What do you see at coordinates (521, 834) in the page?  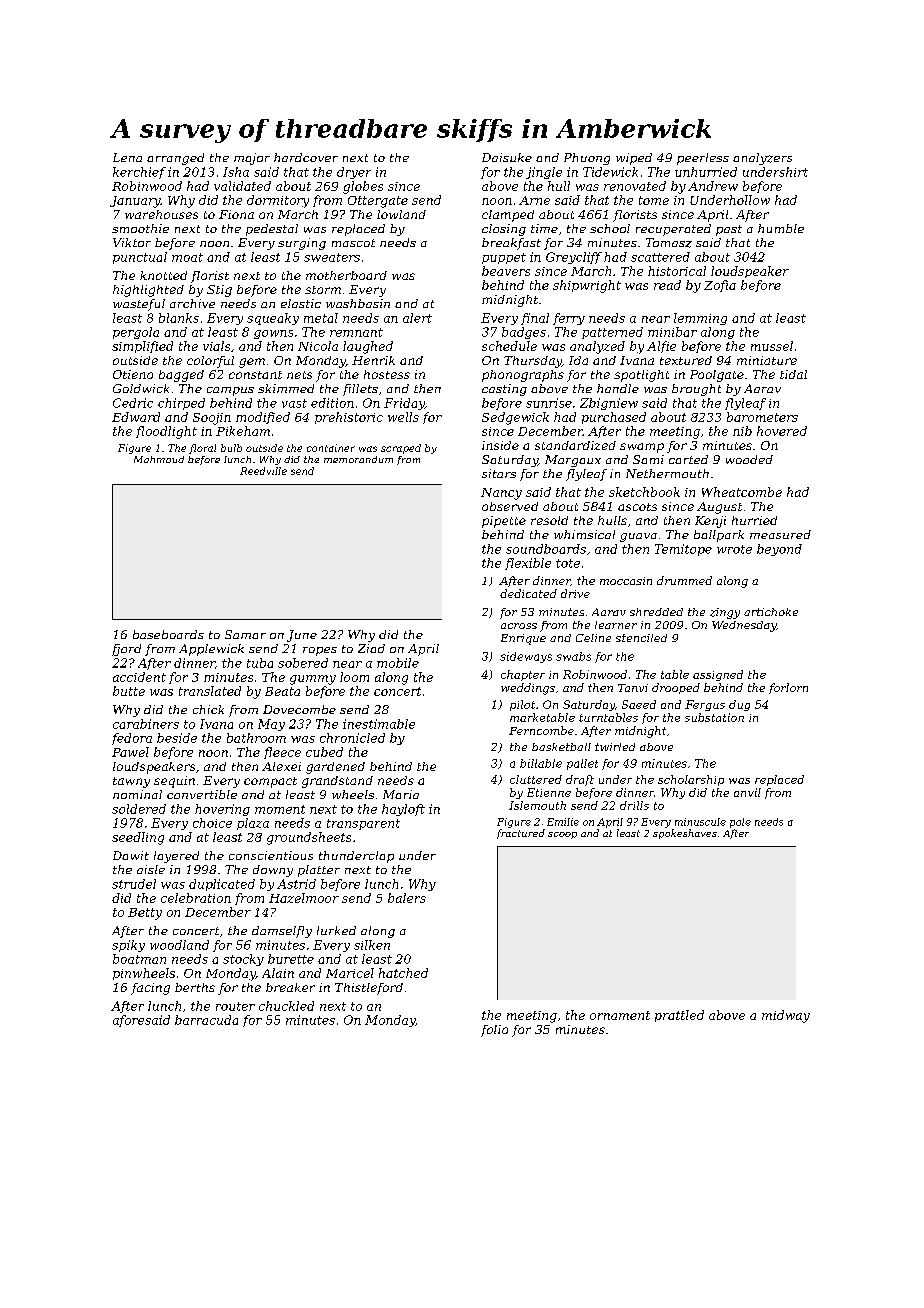 I see `fractured` at bounding box center [521, 834].
